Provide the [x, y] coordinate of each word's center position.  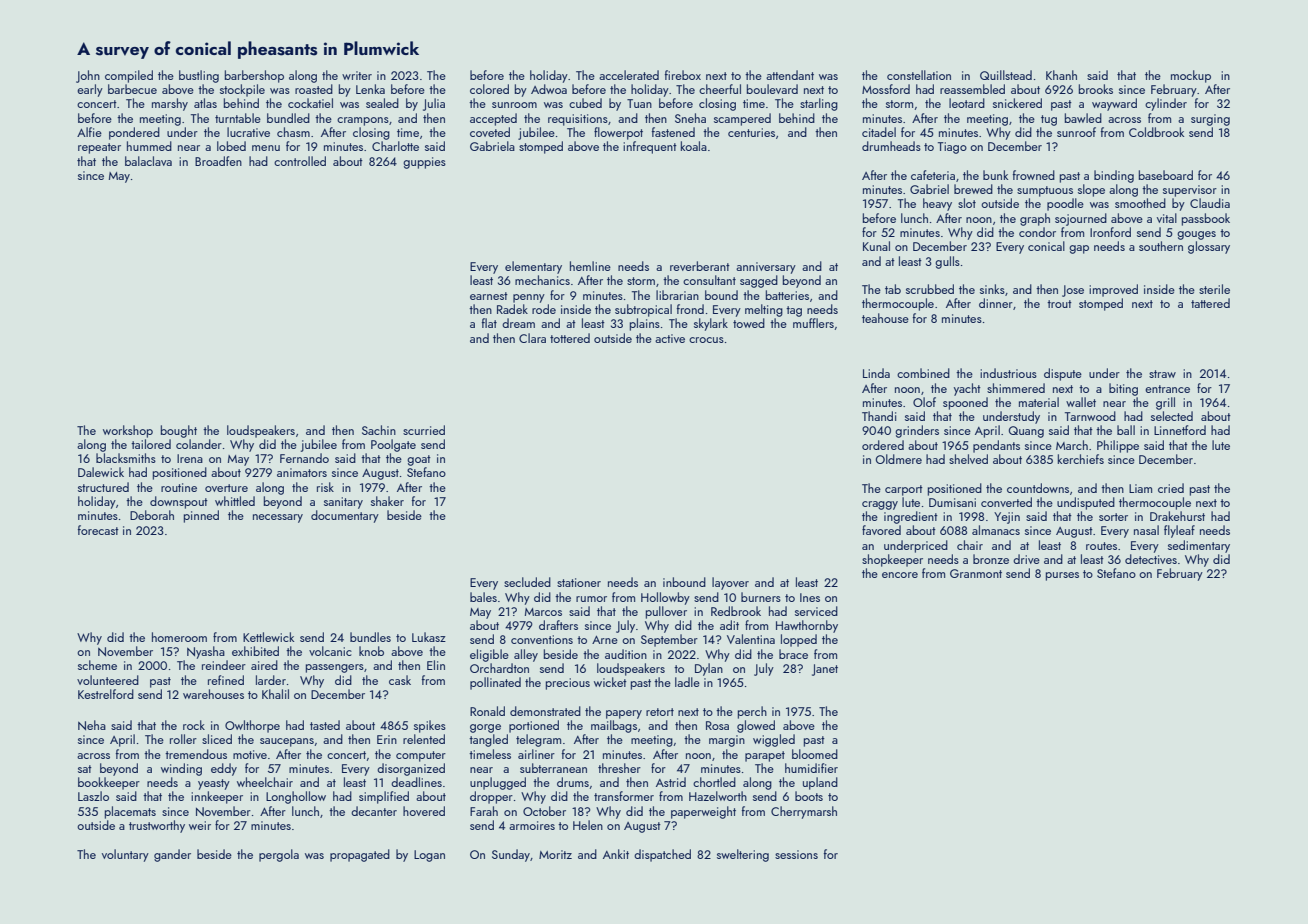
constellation [919, 75]
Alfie [89, 132]
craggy [880, 505]
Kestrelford [106, 694]
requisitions [578, 120]
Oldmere [899, 459]
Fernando [304, 458]
